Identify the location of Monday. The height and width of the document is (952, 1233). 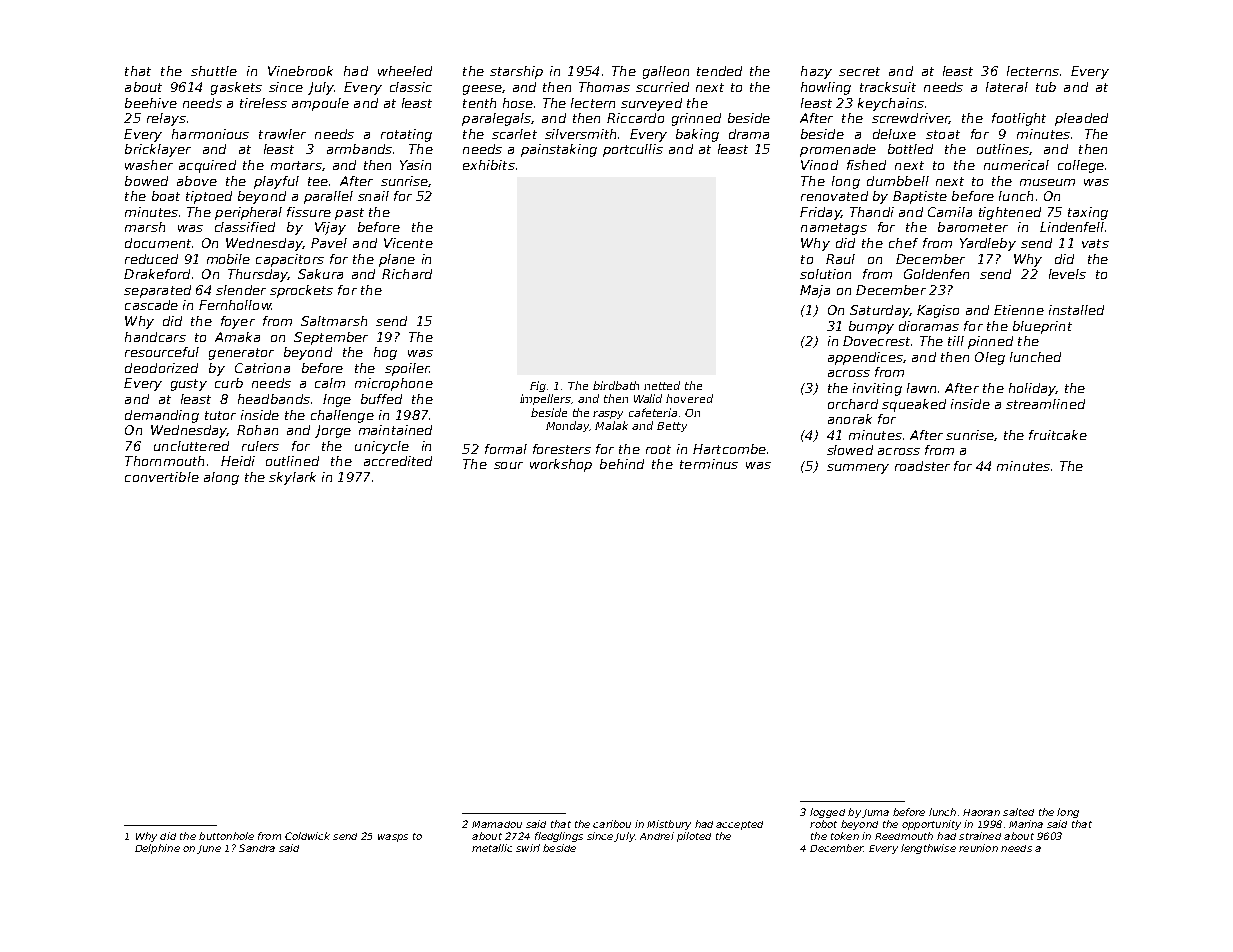
(567, 426).
